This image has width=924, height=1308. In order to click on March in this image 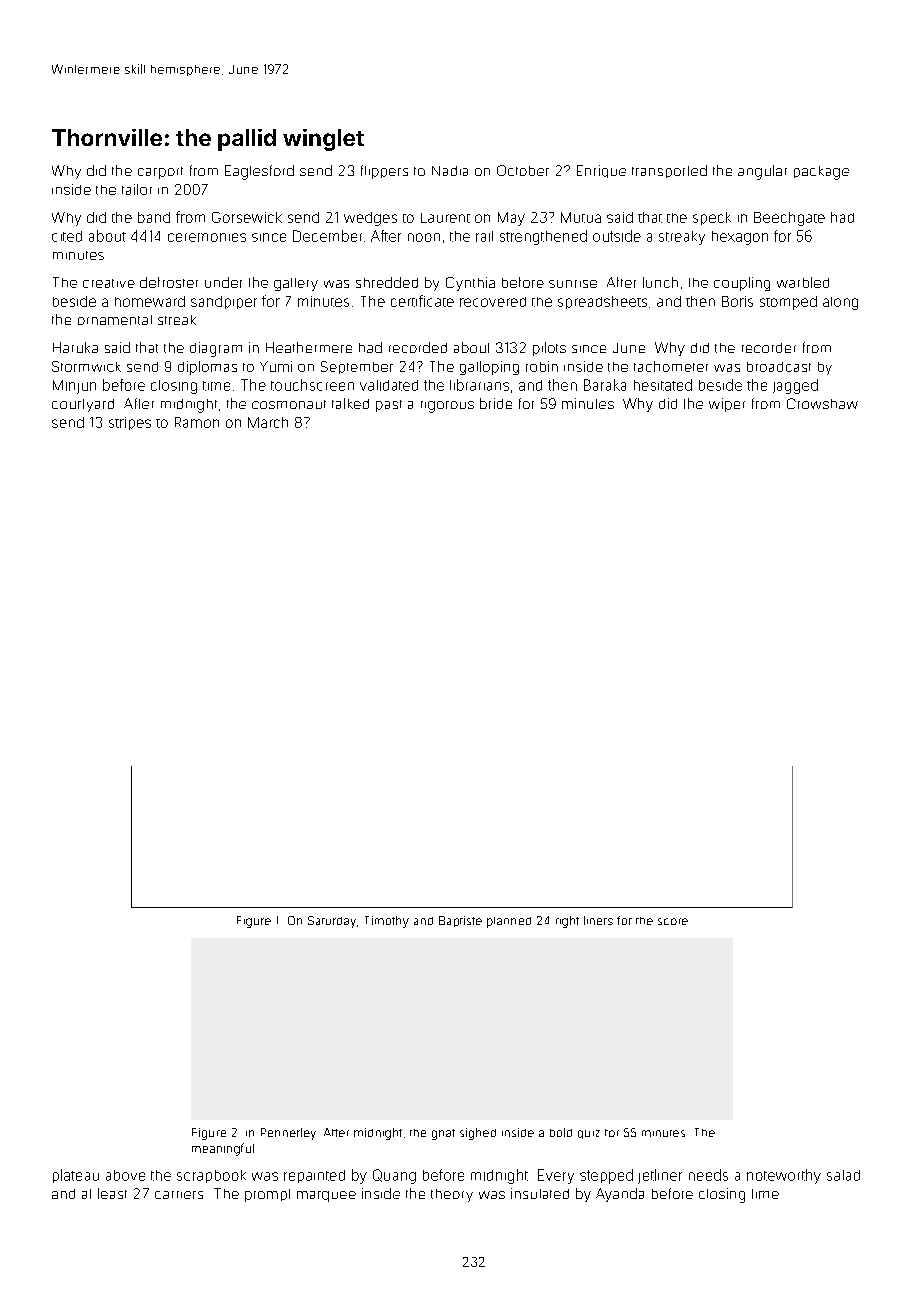, I will do `click(268, 422)`.
